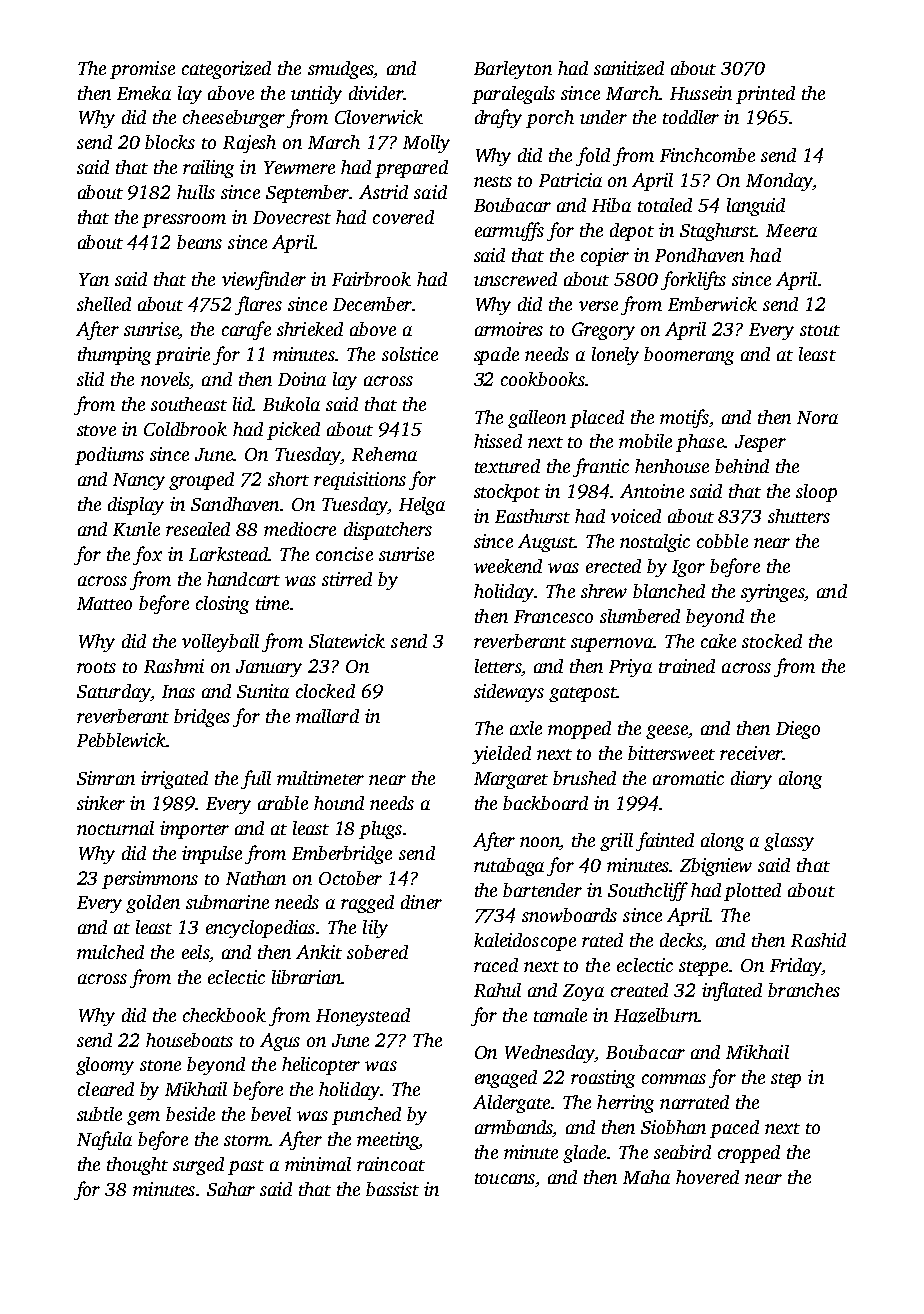 This screenshot has height=1314, width=924. What do you see at coordinates (137, 1166) in the screenshot?
I see `thought` at bounding box center [137, 1166].
